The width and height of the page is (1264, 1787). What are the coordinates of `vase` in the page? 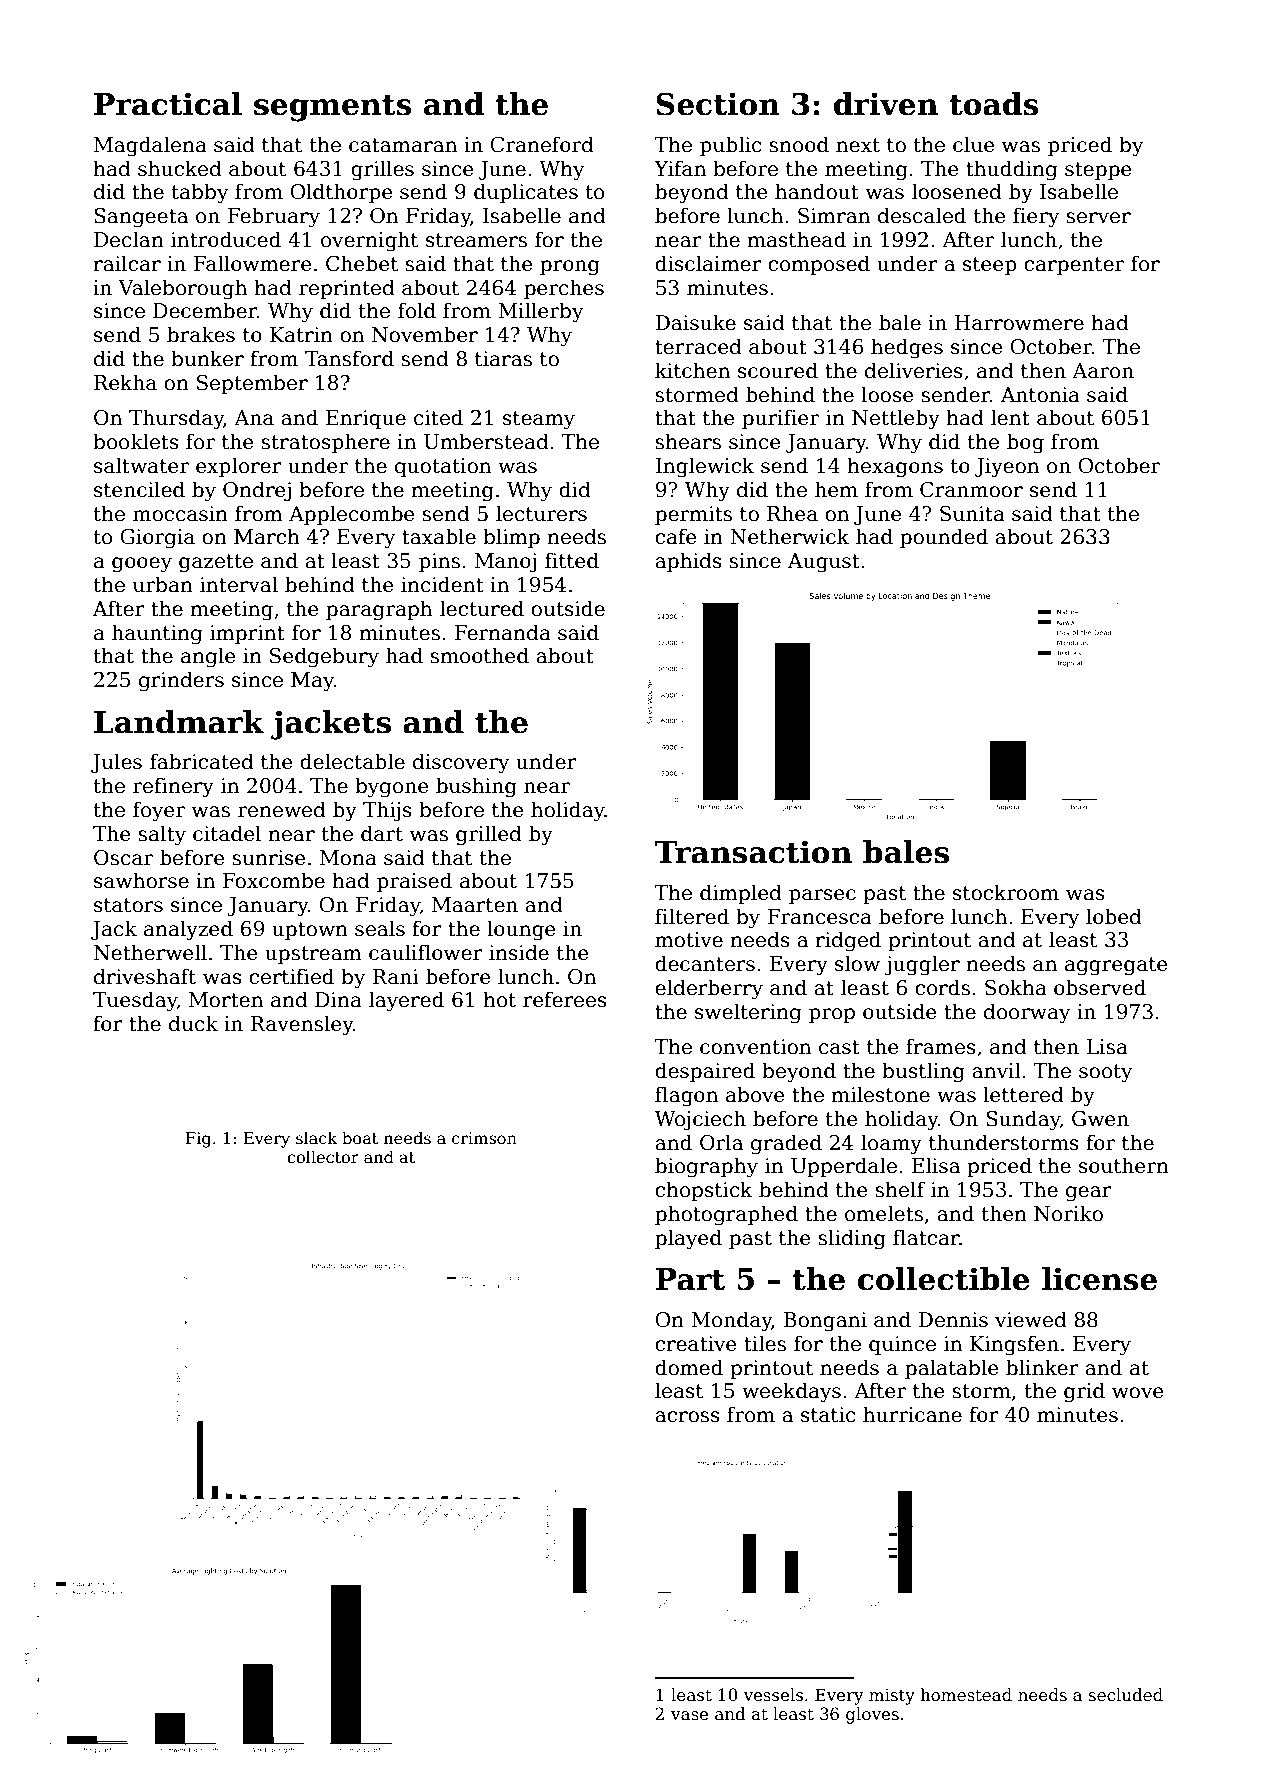 It's located at (689, 1716).
